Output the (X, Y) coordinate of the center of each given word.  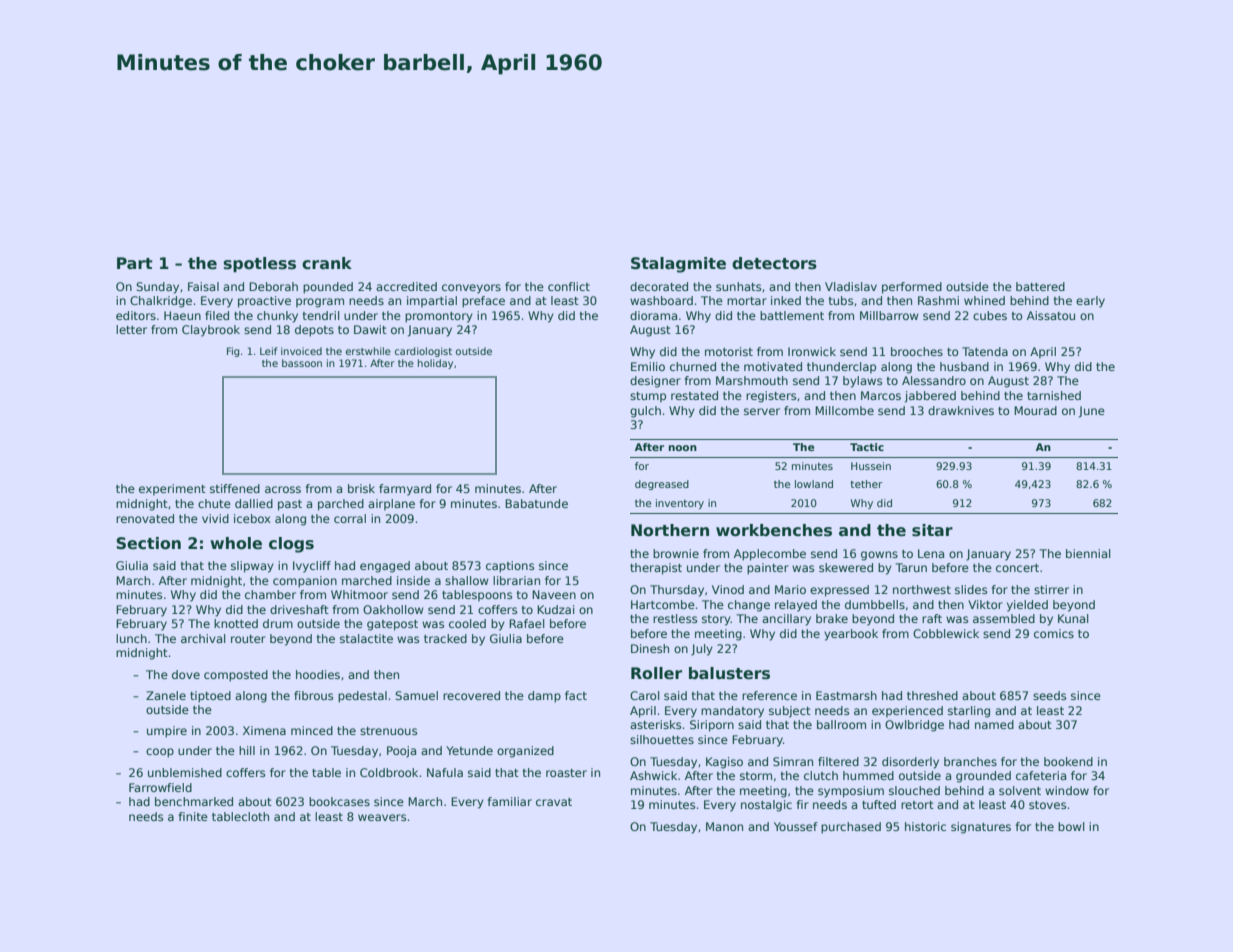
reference (769, 695)
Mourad (1035, 410)
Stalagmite (678, 265)
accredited (406, 286)
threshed (932, 695)
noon (683, 448)
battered (1040, 286)
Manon (724, 826)
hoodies (318, 674)
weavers (382, 817)
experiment (172, 490)
